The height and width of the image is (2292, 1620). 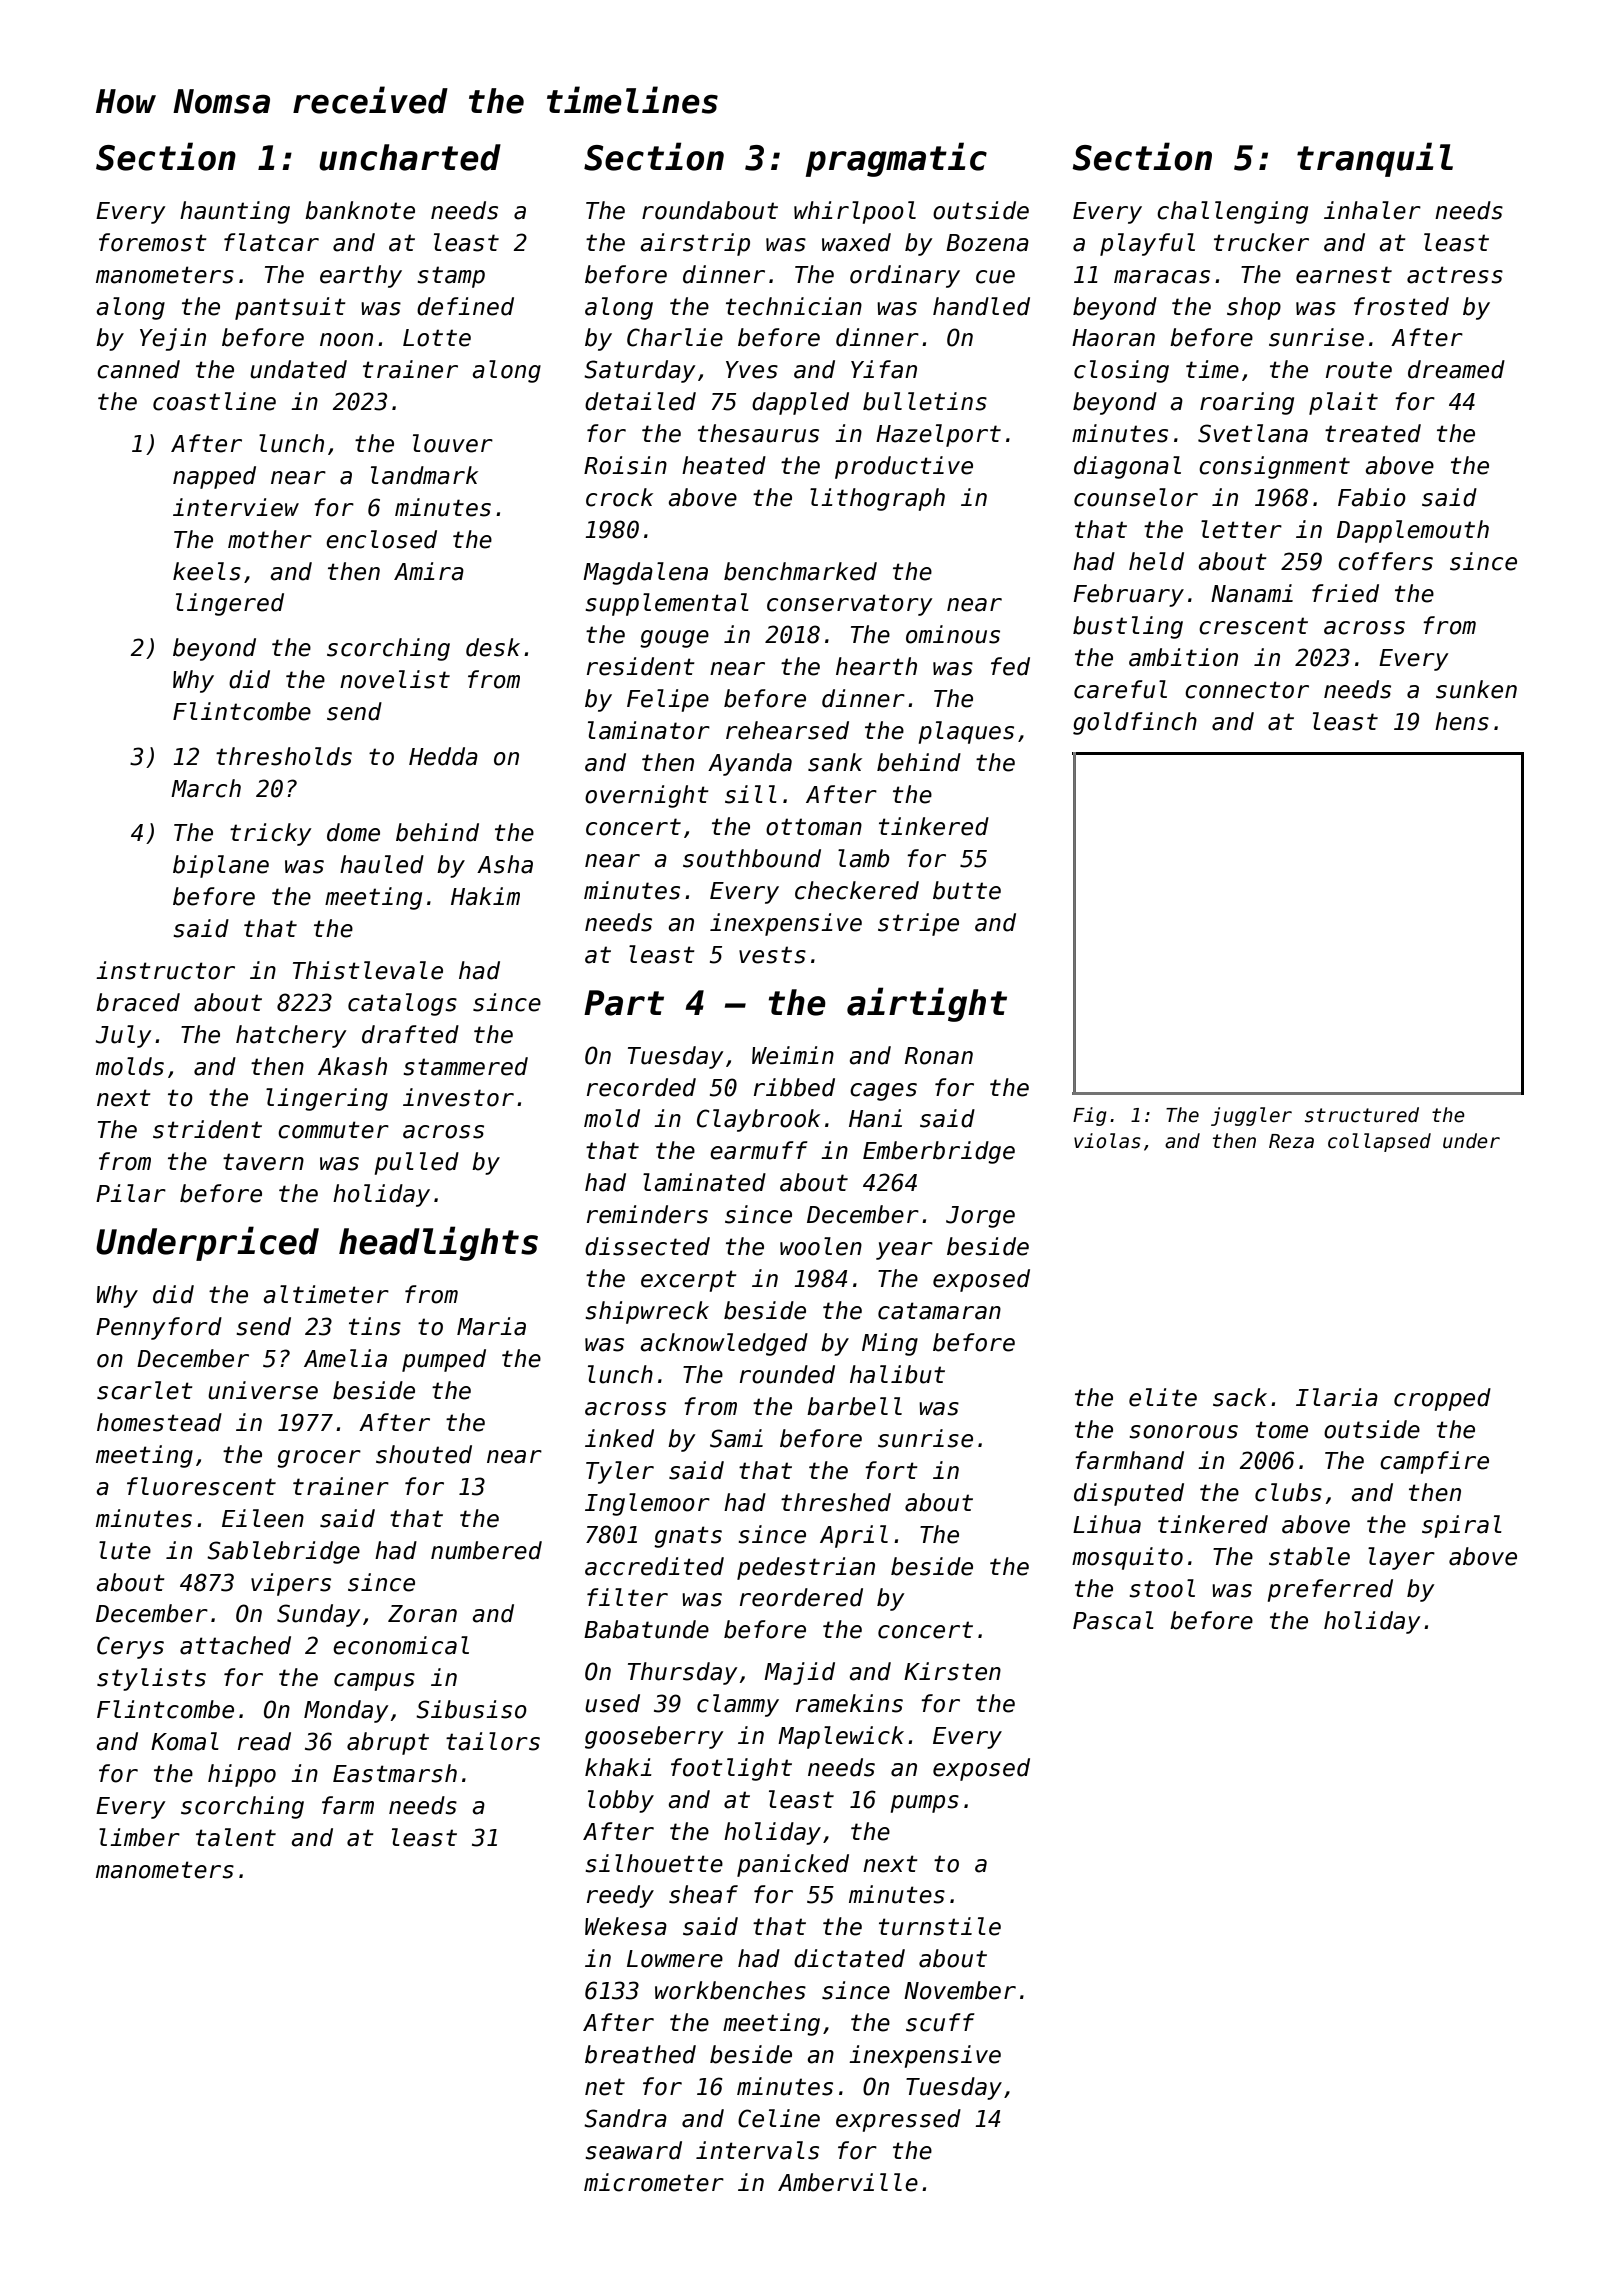 What do you see at coordinates (1375, 159) in the image?
I see `tranquil` at bounding box center [1375, 159].
